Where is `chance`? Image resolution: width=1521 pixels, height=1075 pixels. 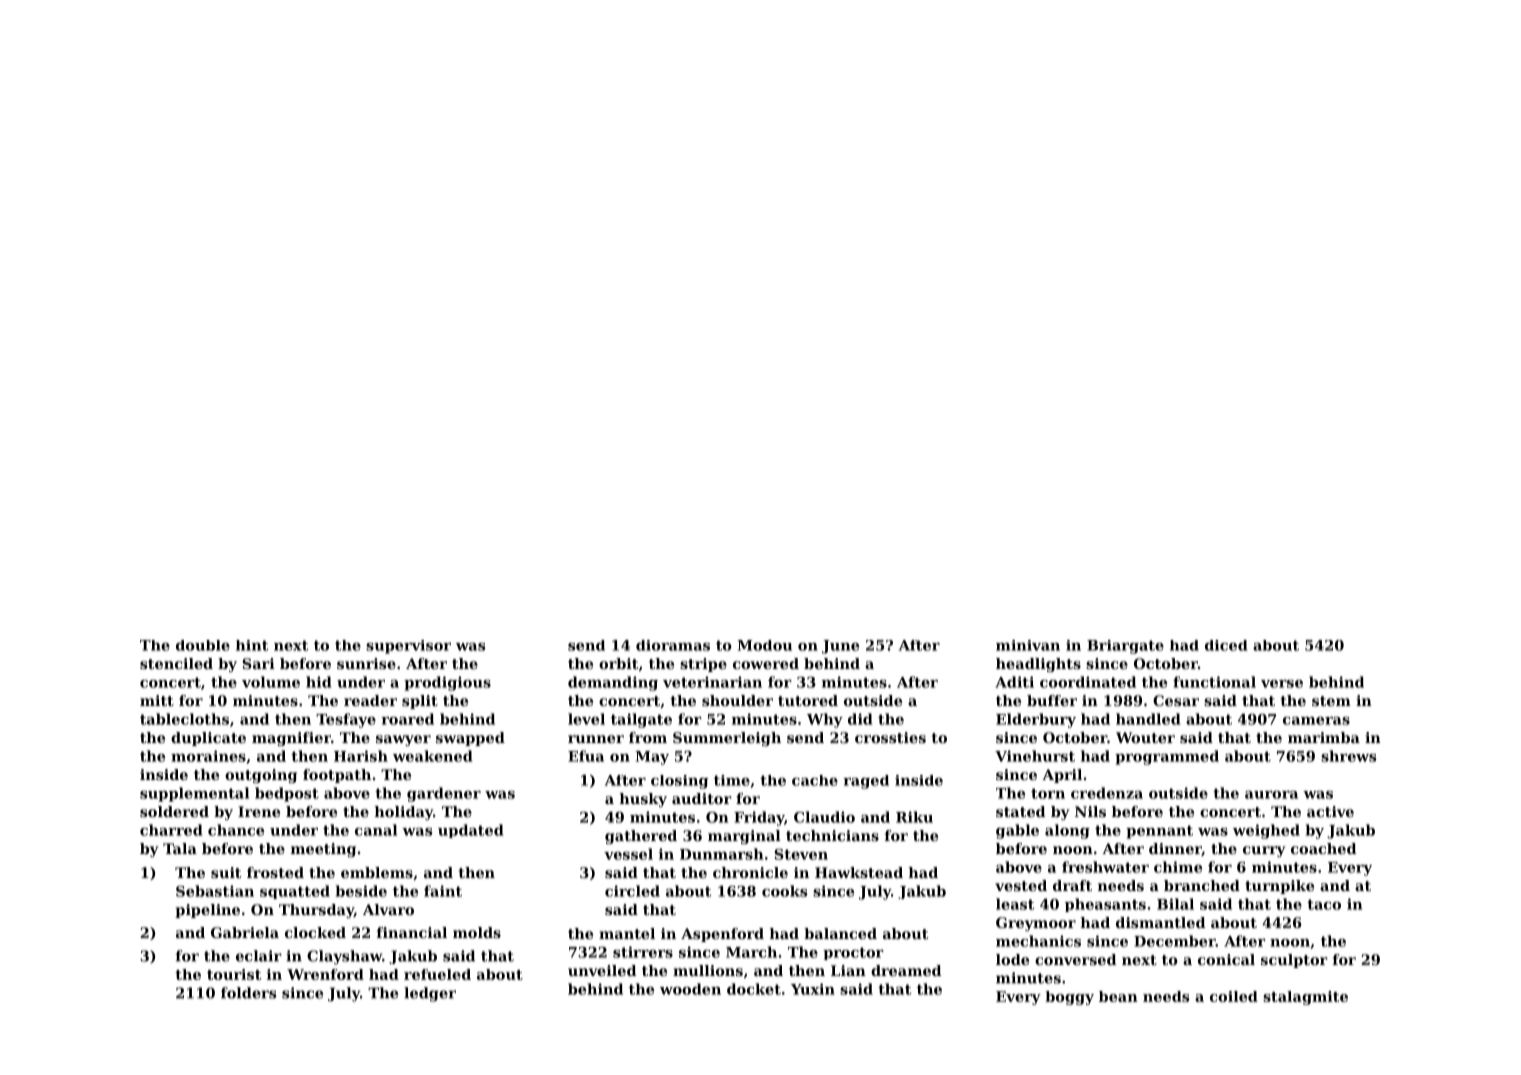 chance is located at coordinates (236, 830).
